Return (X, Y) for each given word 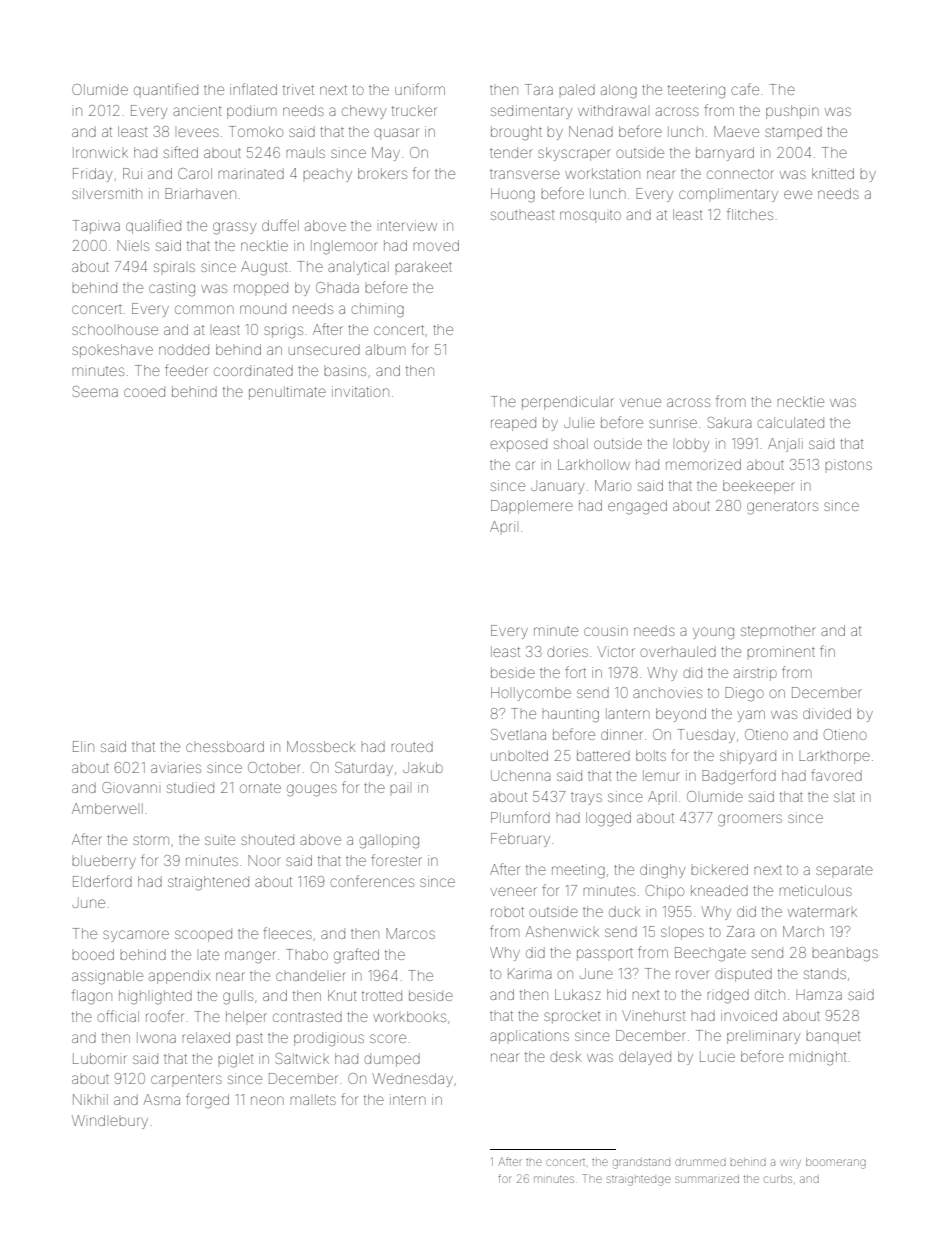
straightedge (638, 1181)
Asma (161, 1099)
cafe (745, 89)
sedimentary (531, 112)
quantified (166, 90)
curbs (778, 1179)
